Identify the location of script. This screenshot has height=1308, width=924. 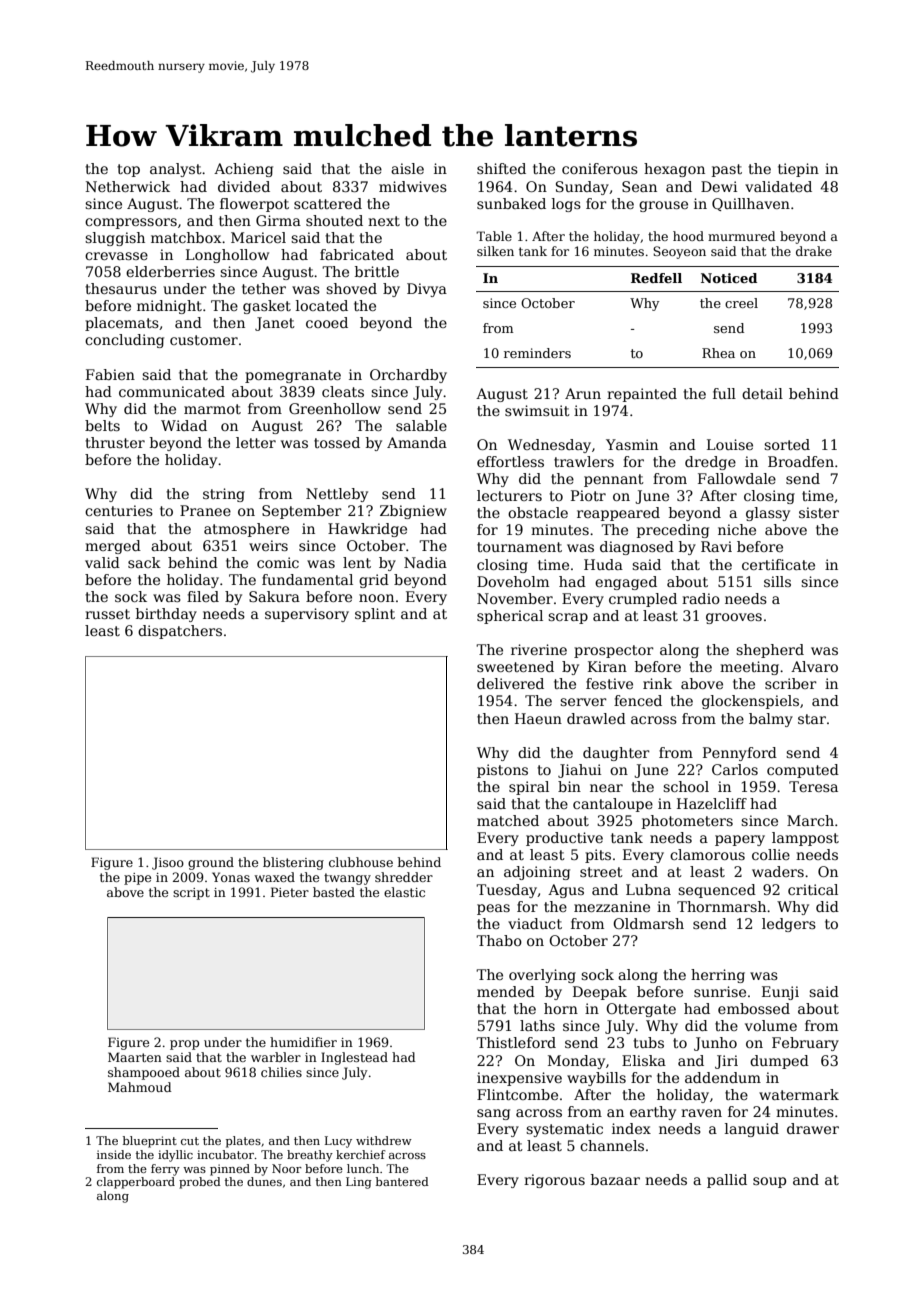
(191, 894).
